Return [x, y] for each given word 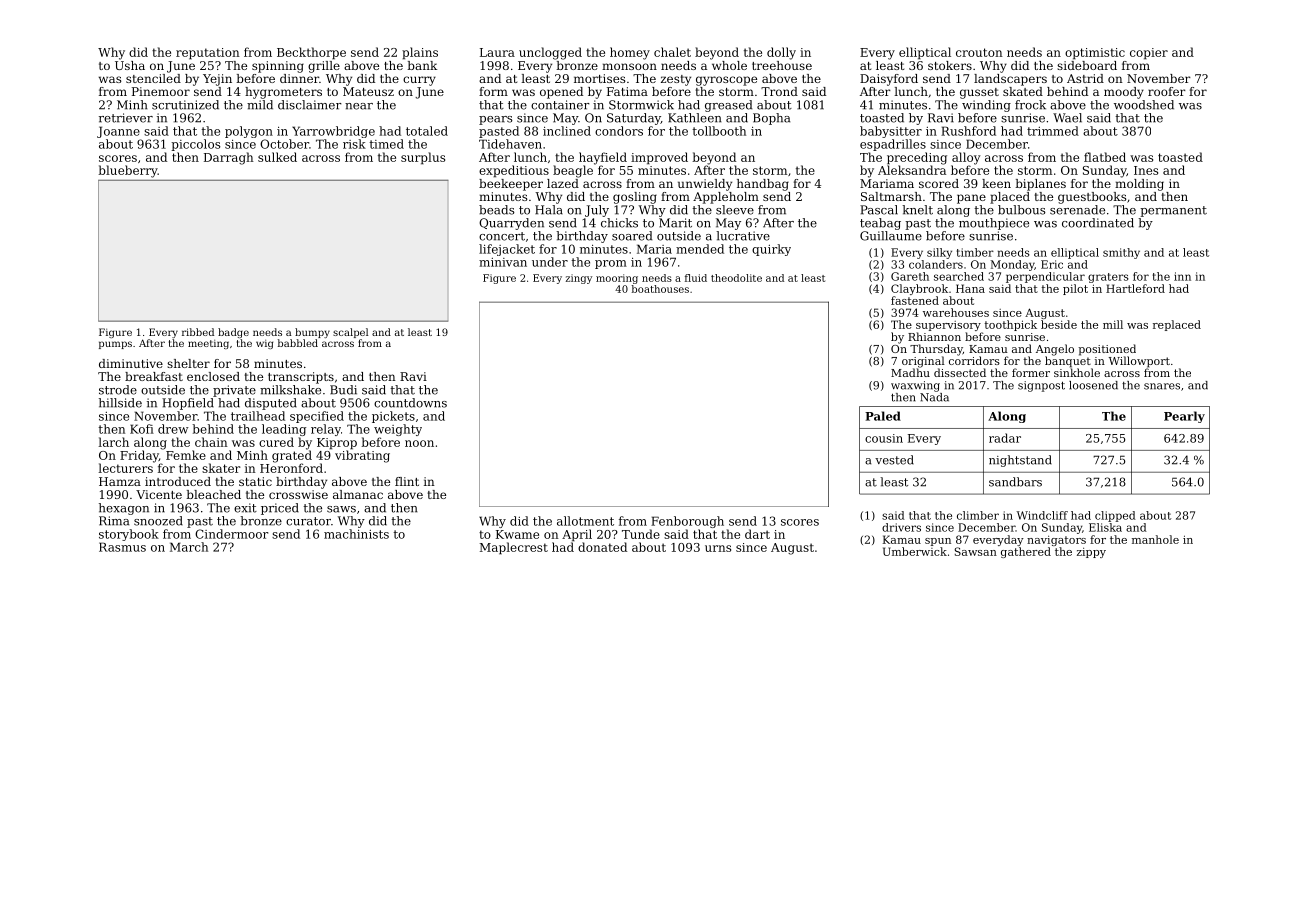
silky [939, 253]
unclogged [550, 53]
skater [221, 468]
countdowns [410, 403]
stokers [950, 65]
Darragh [229, 158]
